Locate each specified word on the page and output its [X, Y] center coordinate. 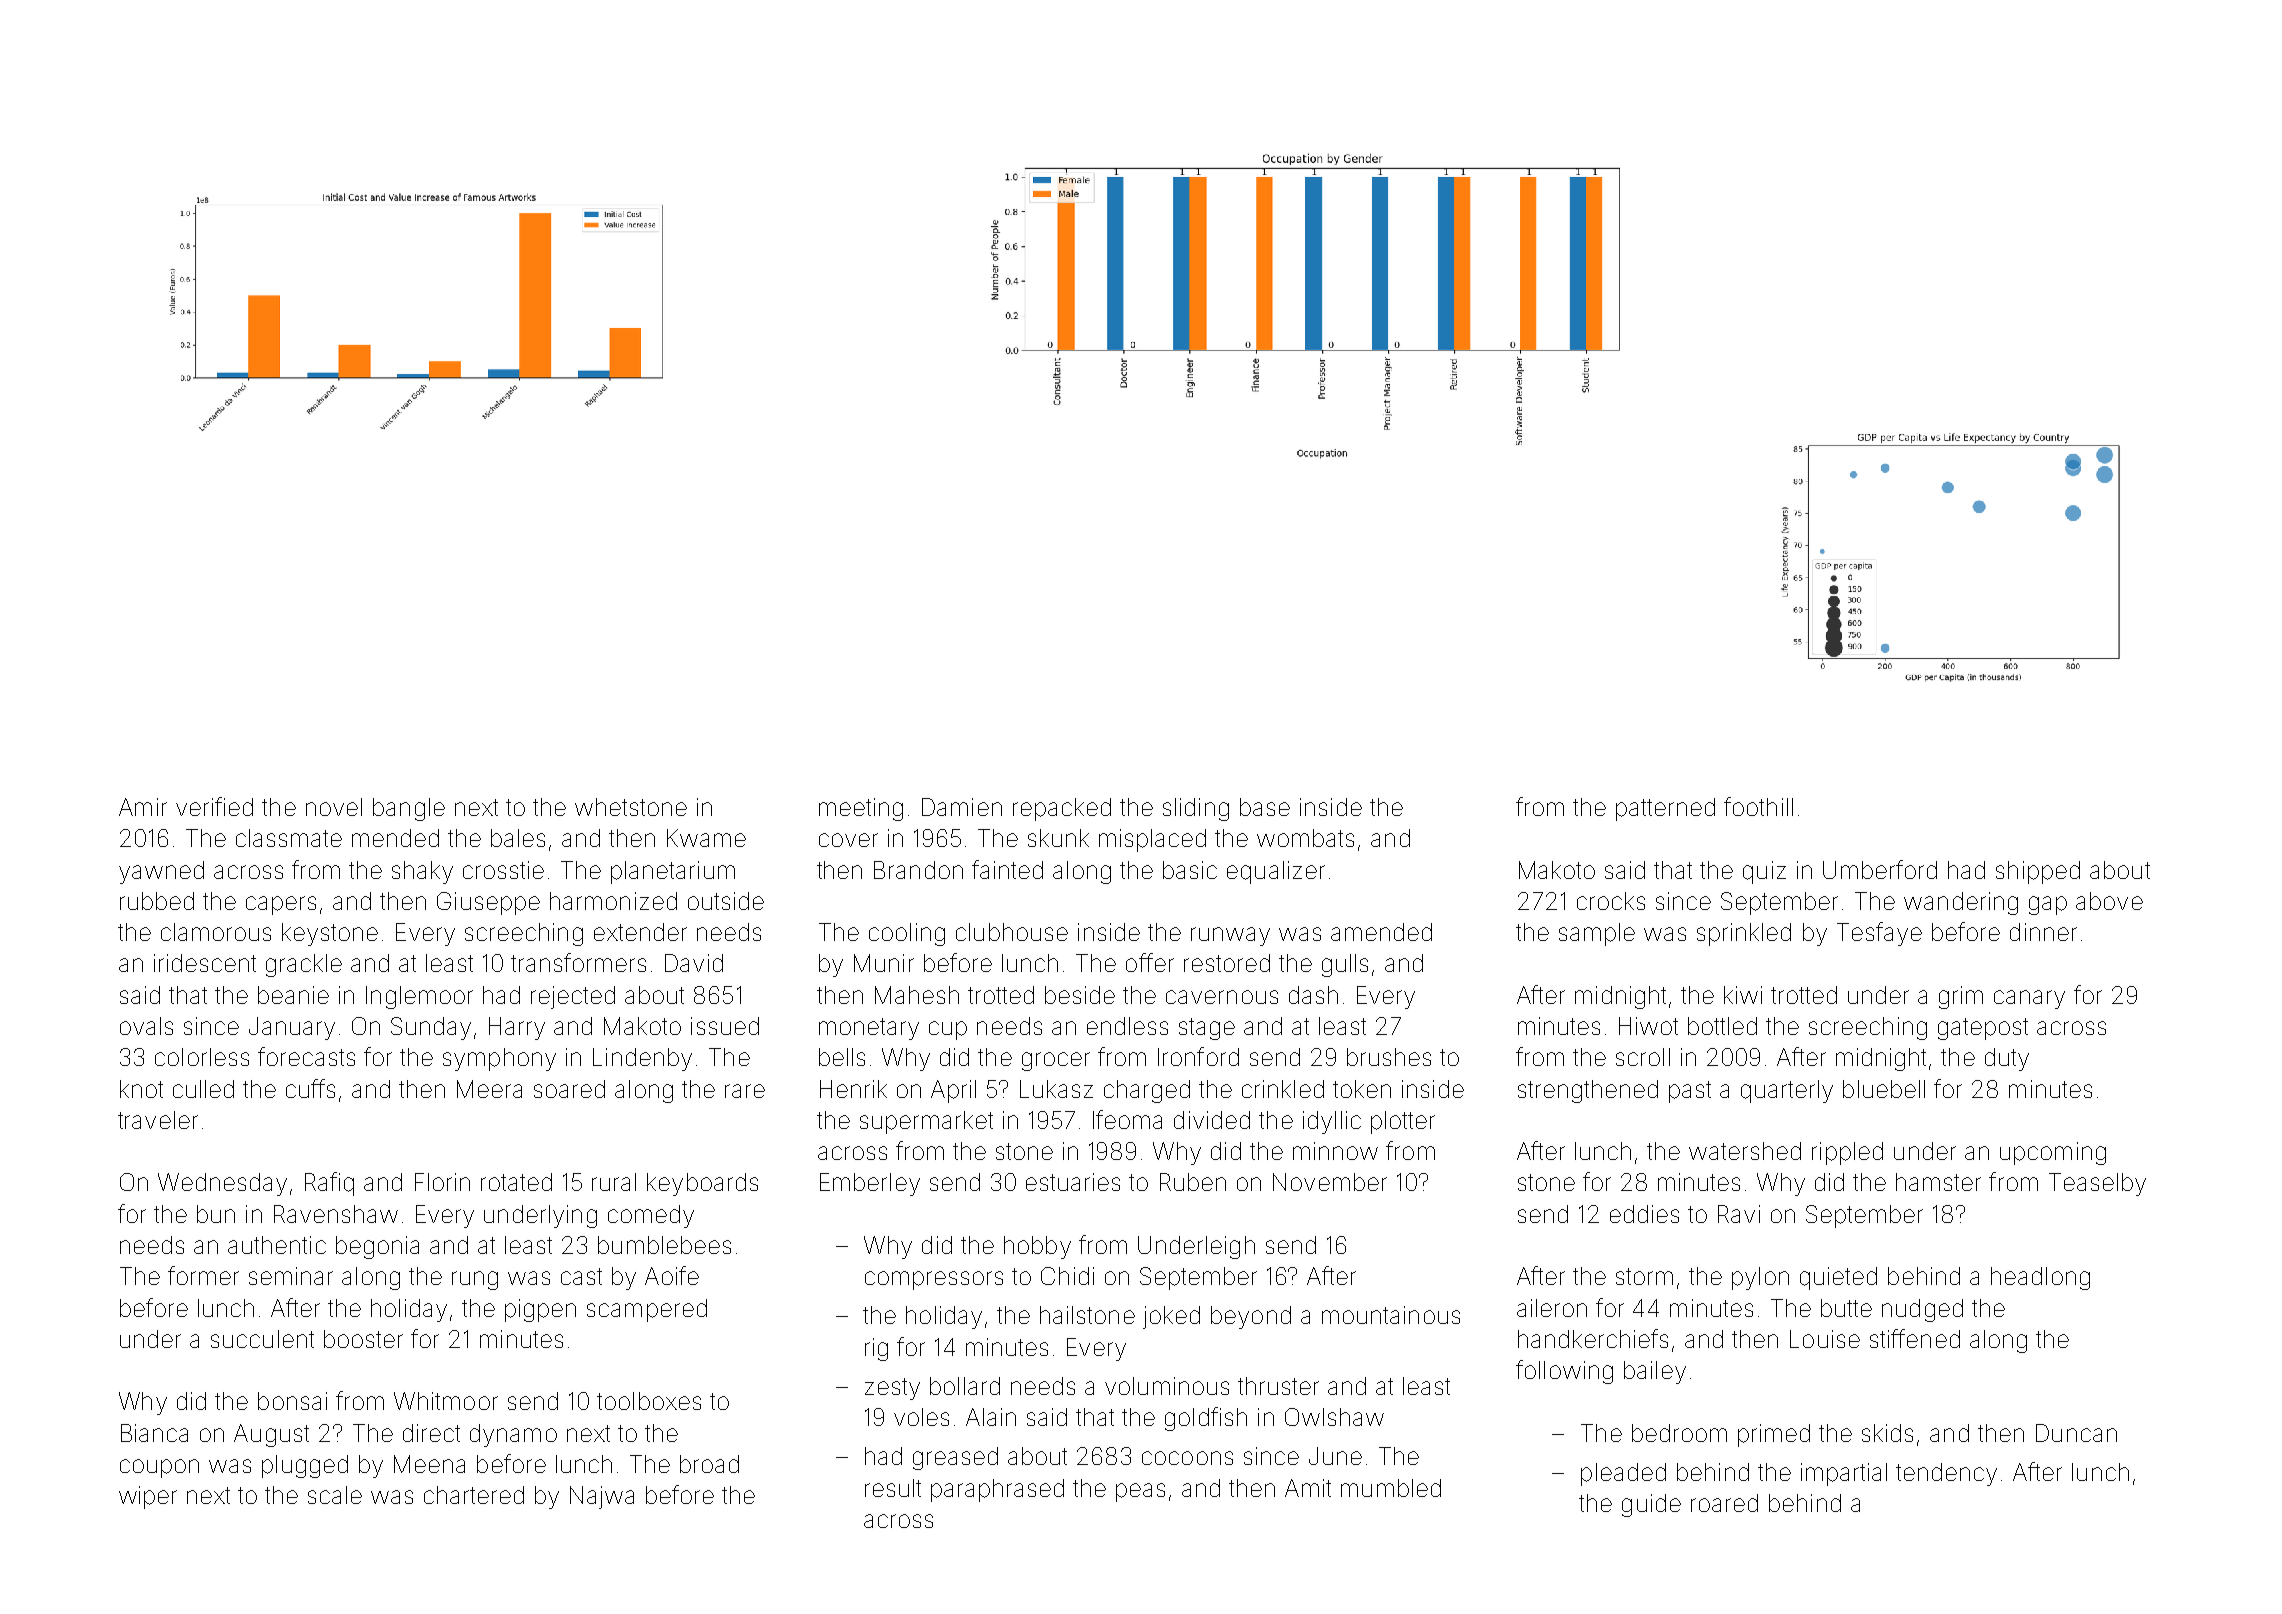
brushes [1389, 1057]
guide [1651, 1505]
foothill [1758, 806]
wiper [148, 1497]
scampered [647, 1310]
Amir [143, 807]
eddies [1644, 1214]
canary [2029, 999]
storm [1644, 1276]
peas [1140, 1492]
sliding [1196, 809]
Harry [517, 1028]
